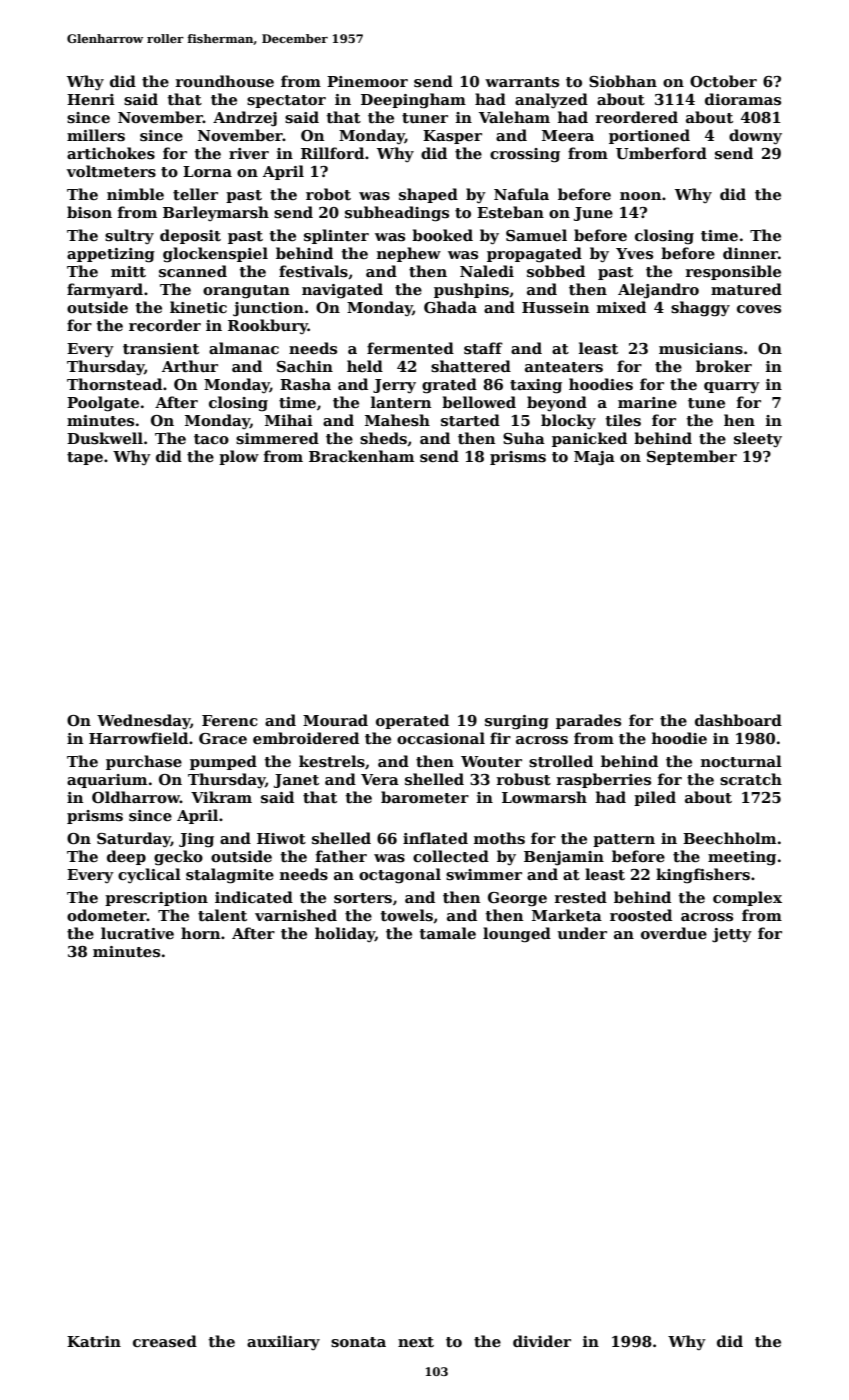 The width and height of the document is (849, 1400). Describe the element at coordinates (623, 81) in the document. I see `Siobhan` at that location.
